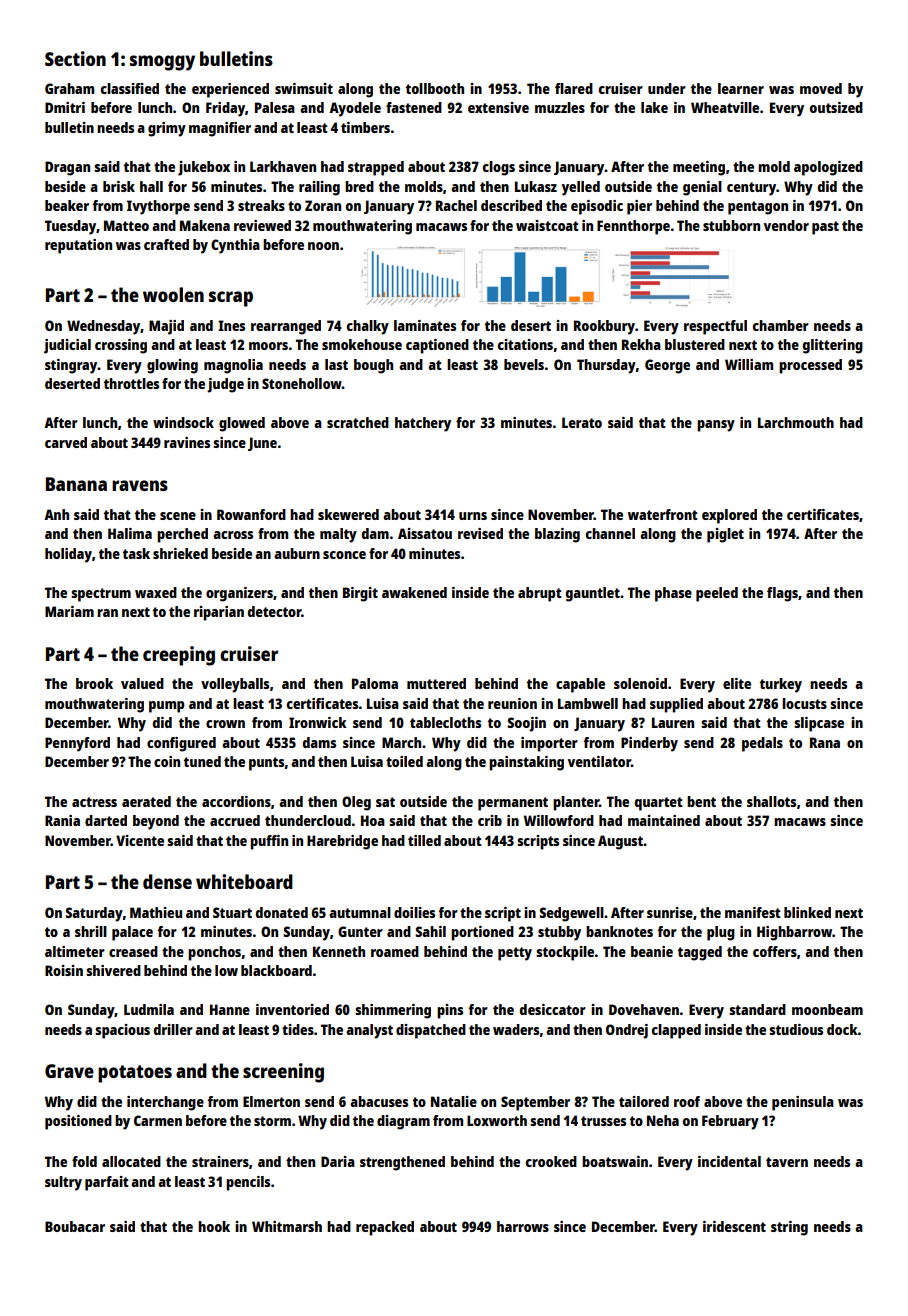  I want to click on Paloma, so click(375, 683).
